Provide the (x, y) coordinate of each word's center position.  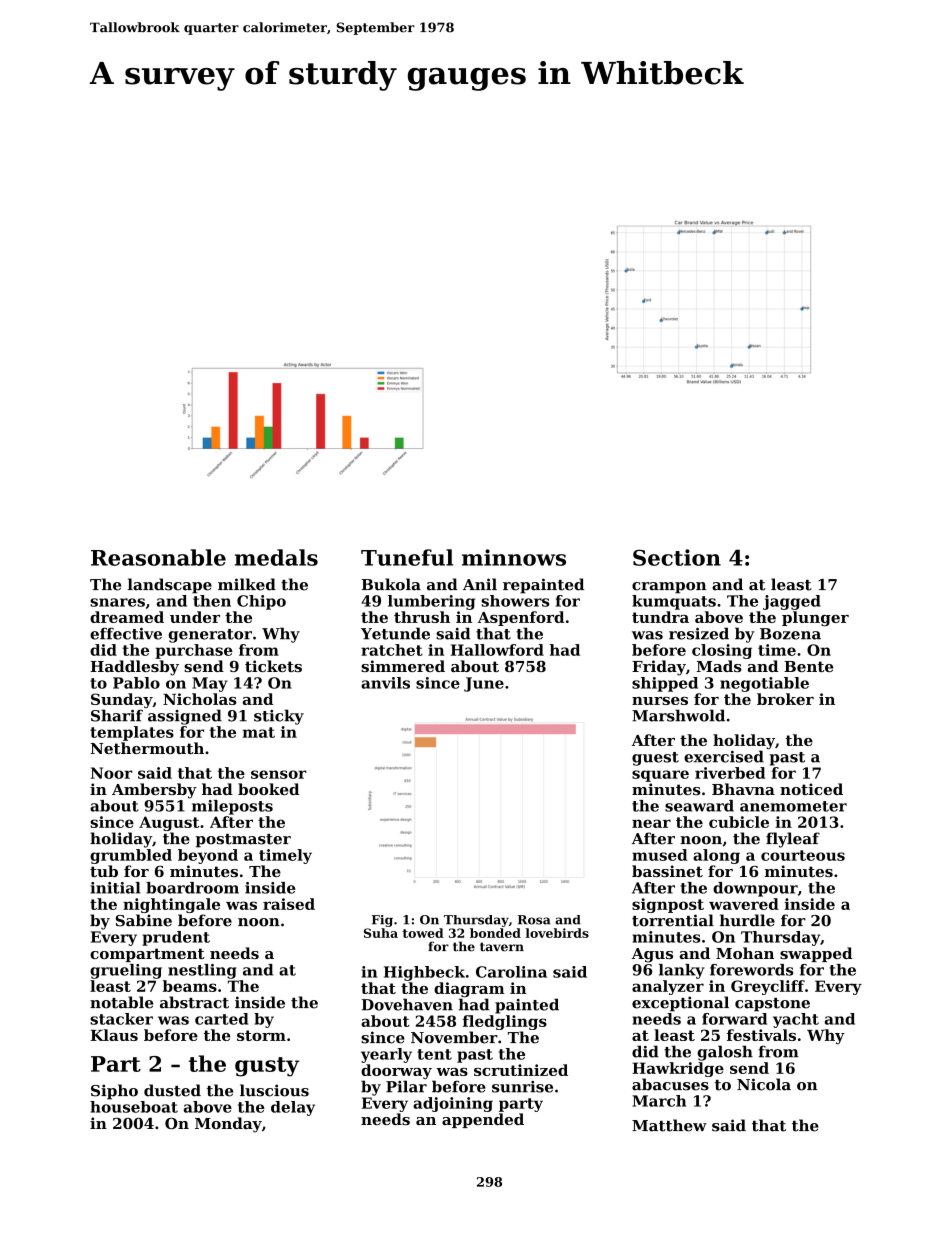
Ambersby (154, 791)
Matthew (669, 1125)
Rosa (534, 920)
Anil (480, 584)
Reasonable (158, 557)
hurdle (747, 920)
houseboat (134, 1107)
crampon (669, 588)
